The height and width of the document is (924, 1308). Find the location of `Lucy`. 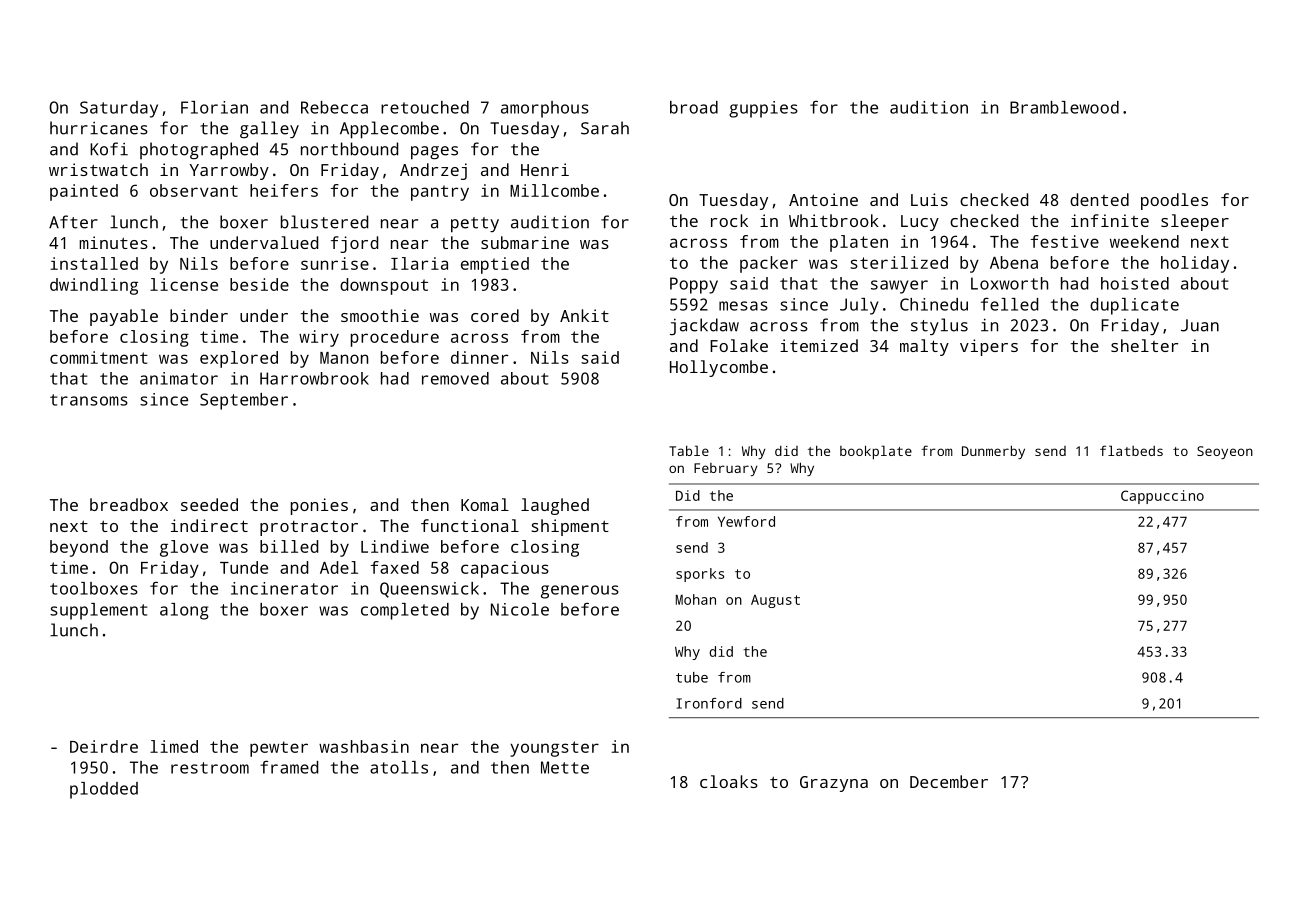

Lucy is located at coordinates (920, 223).
